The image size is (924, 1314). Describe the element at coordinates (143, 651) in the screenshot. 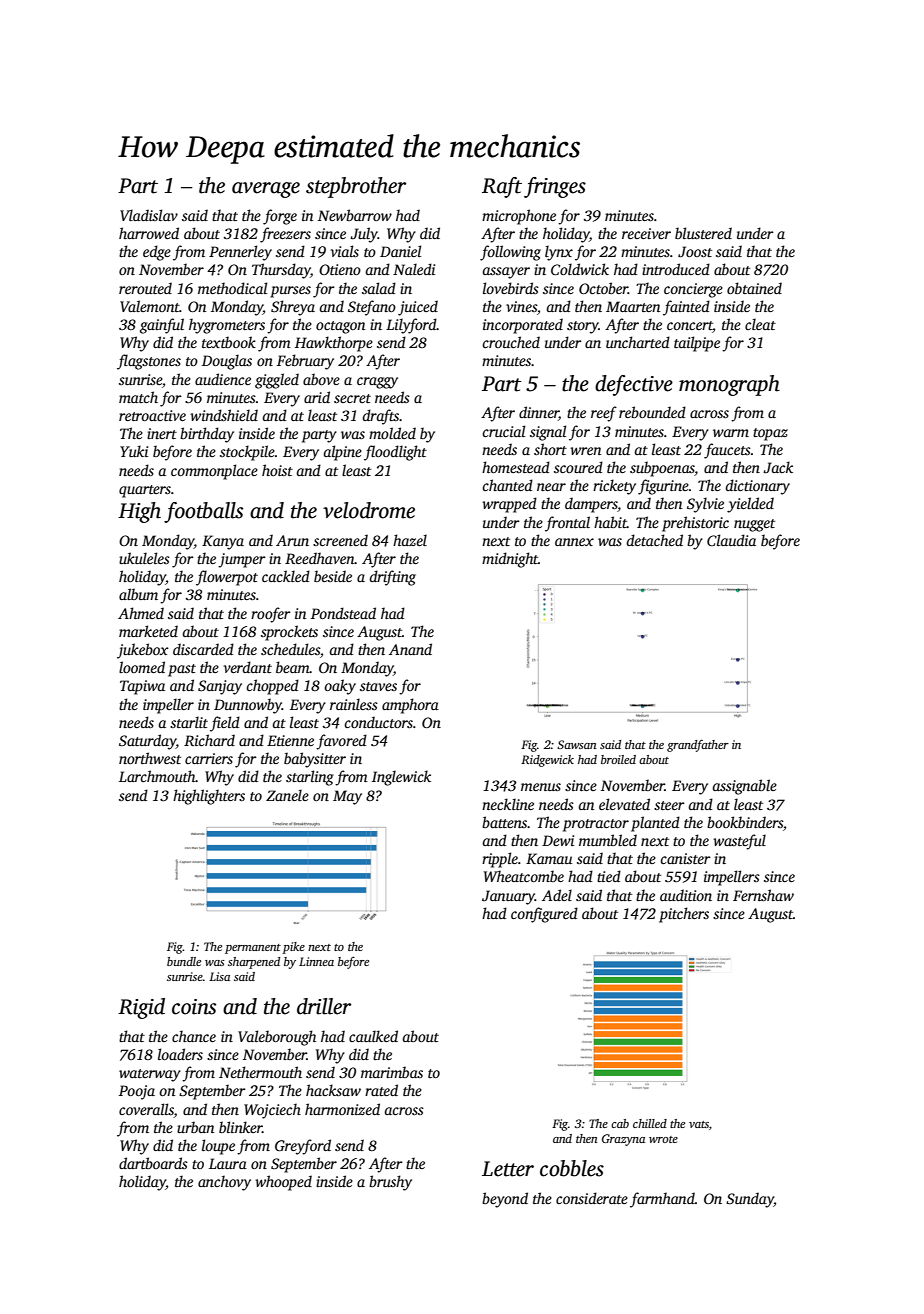

I see `jukebox` at that location.
